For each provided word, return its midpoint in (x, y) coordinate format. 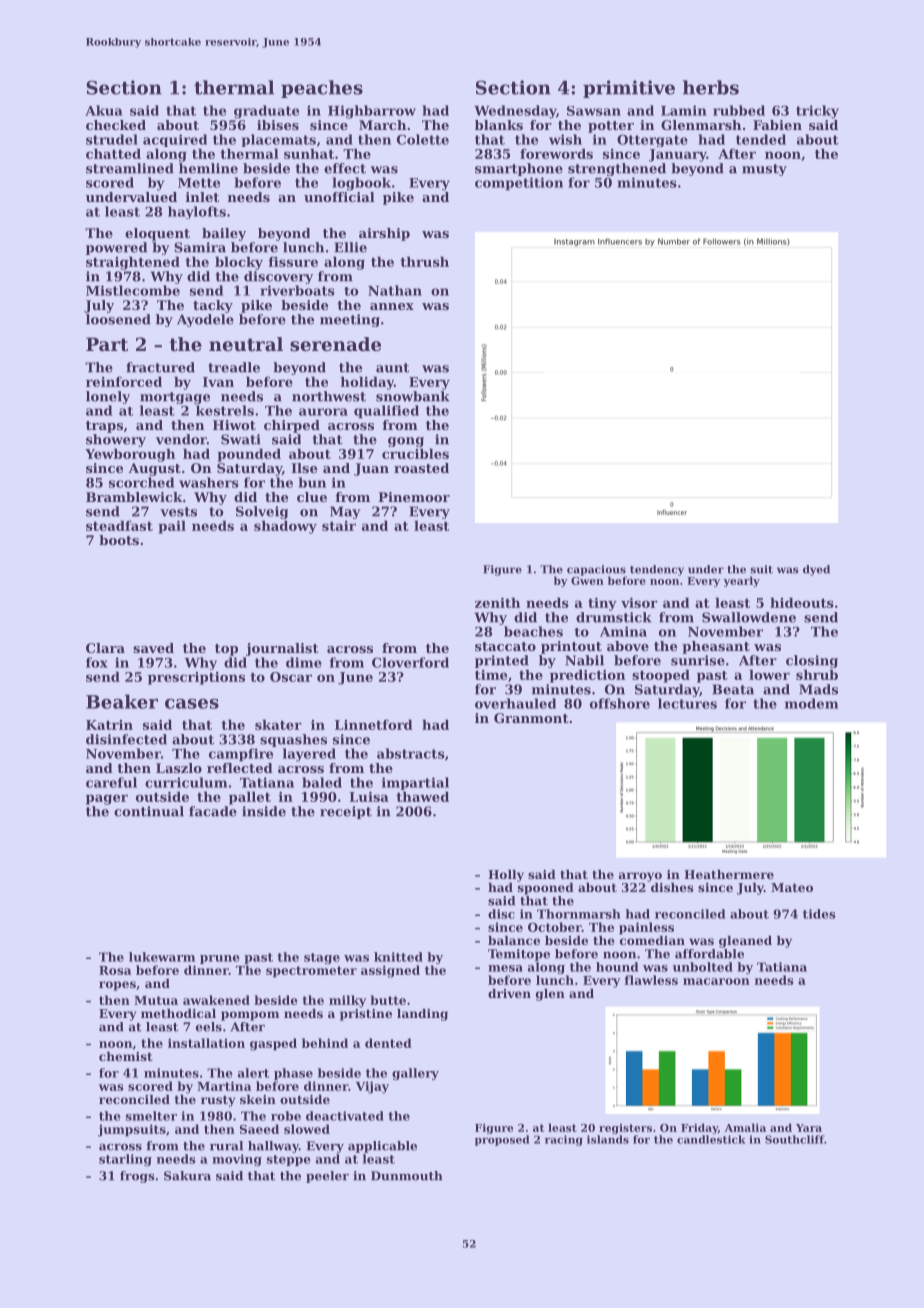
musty (764, 170)
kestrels (225, 410)
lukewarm (162, 957)
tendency (657, 570)
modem (811, 703)
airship (384, 234)
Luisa (369, 797)
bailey (224, 234)
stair (339, 526)
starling (125, 1160)
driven (509, 993)
